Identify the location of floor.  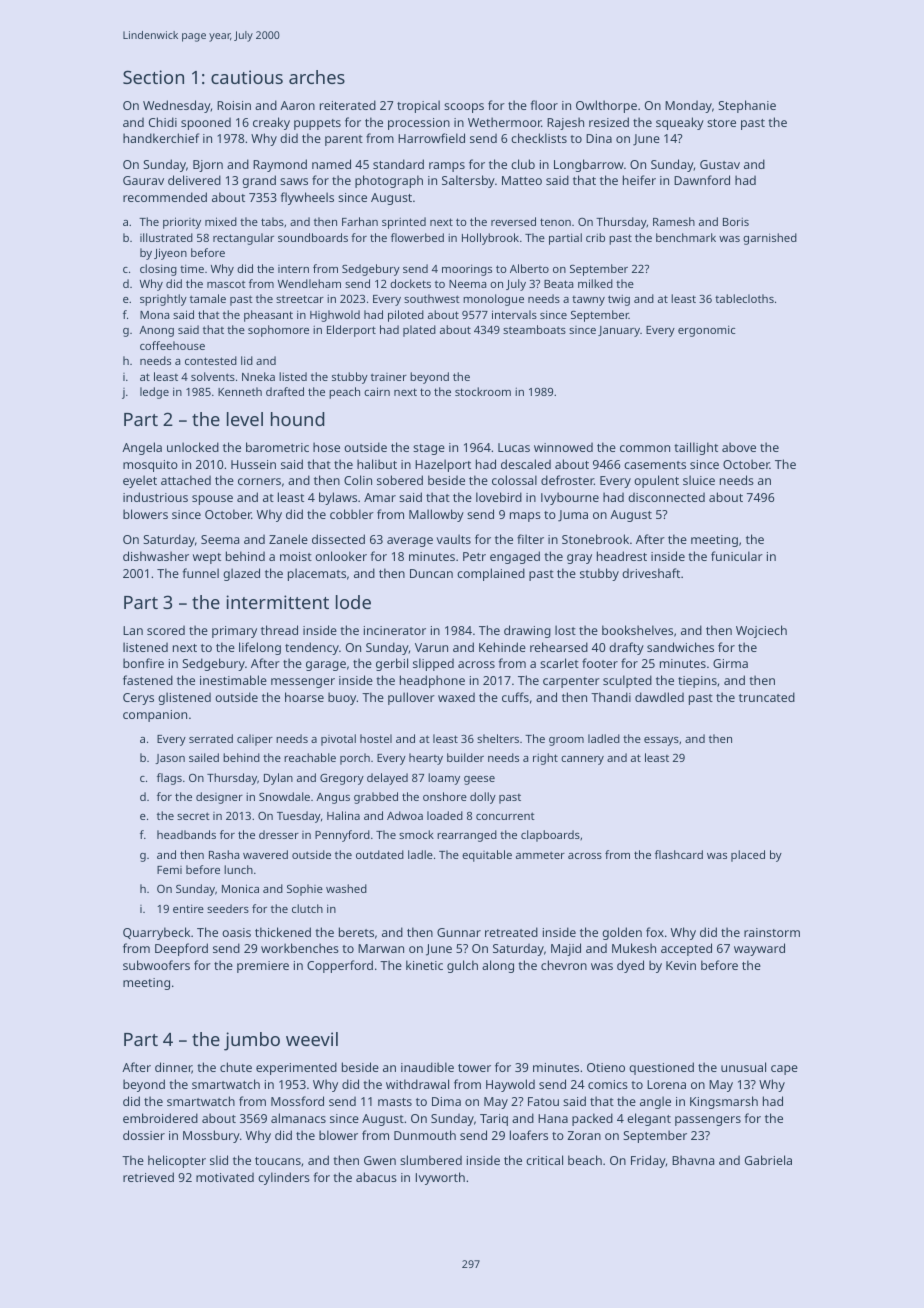
(544, 105).
